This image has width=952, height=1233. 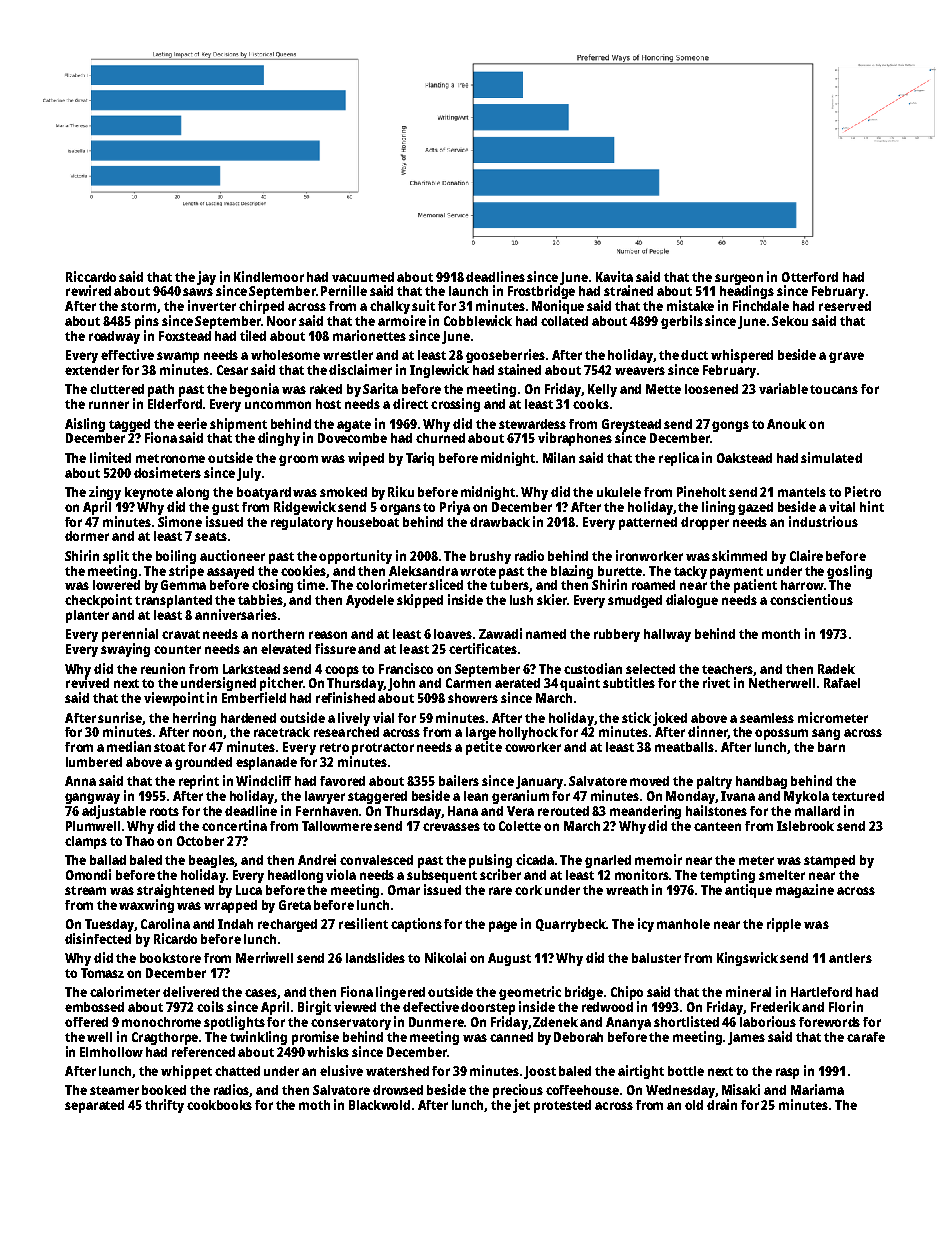 What do you see at coordinates (846, 357) in the image?
I see `grave` at bounding box center [846, 357].
